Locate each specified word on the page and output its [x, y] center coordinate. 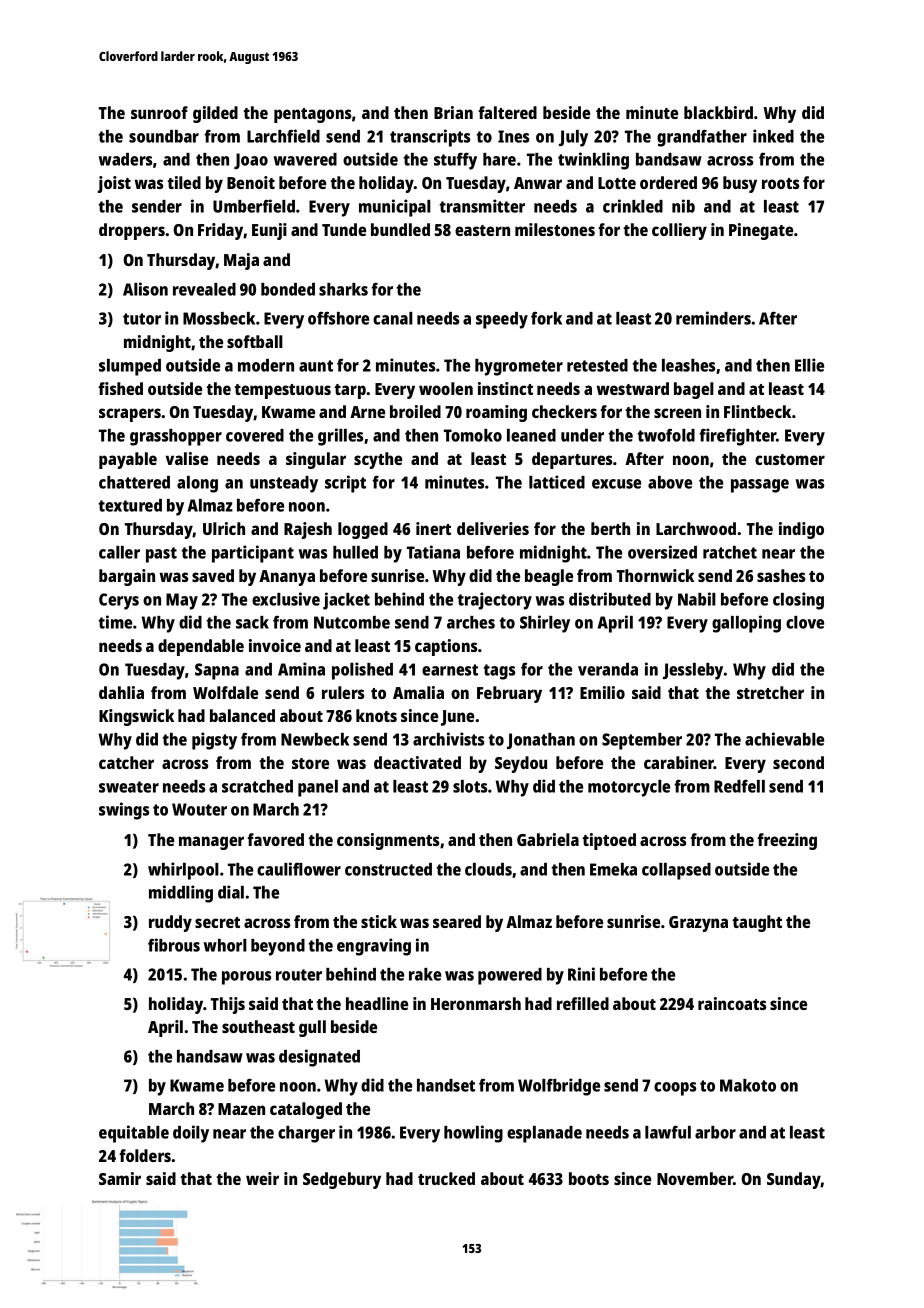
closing [798, 601]
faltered [507, 112]
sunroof [159, 112]
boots [589, 1178]
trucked [446, 1178]
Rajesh [308, 530]
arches [471, 622]
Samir [120, 1178]
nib [683, 206]
